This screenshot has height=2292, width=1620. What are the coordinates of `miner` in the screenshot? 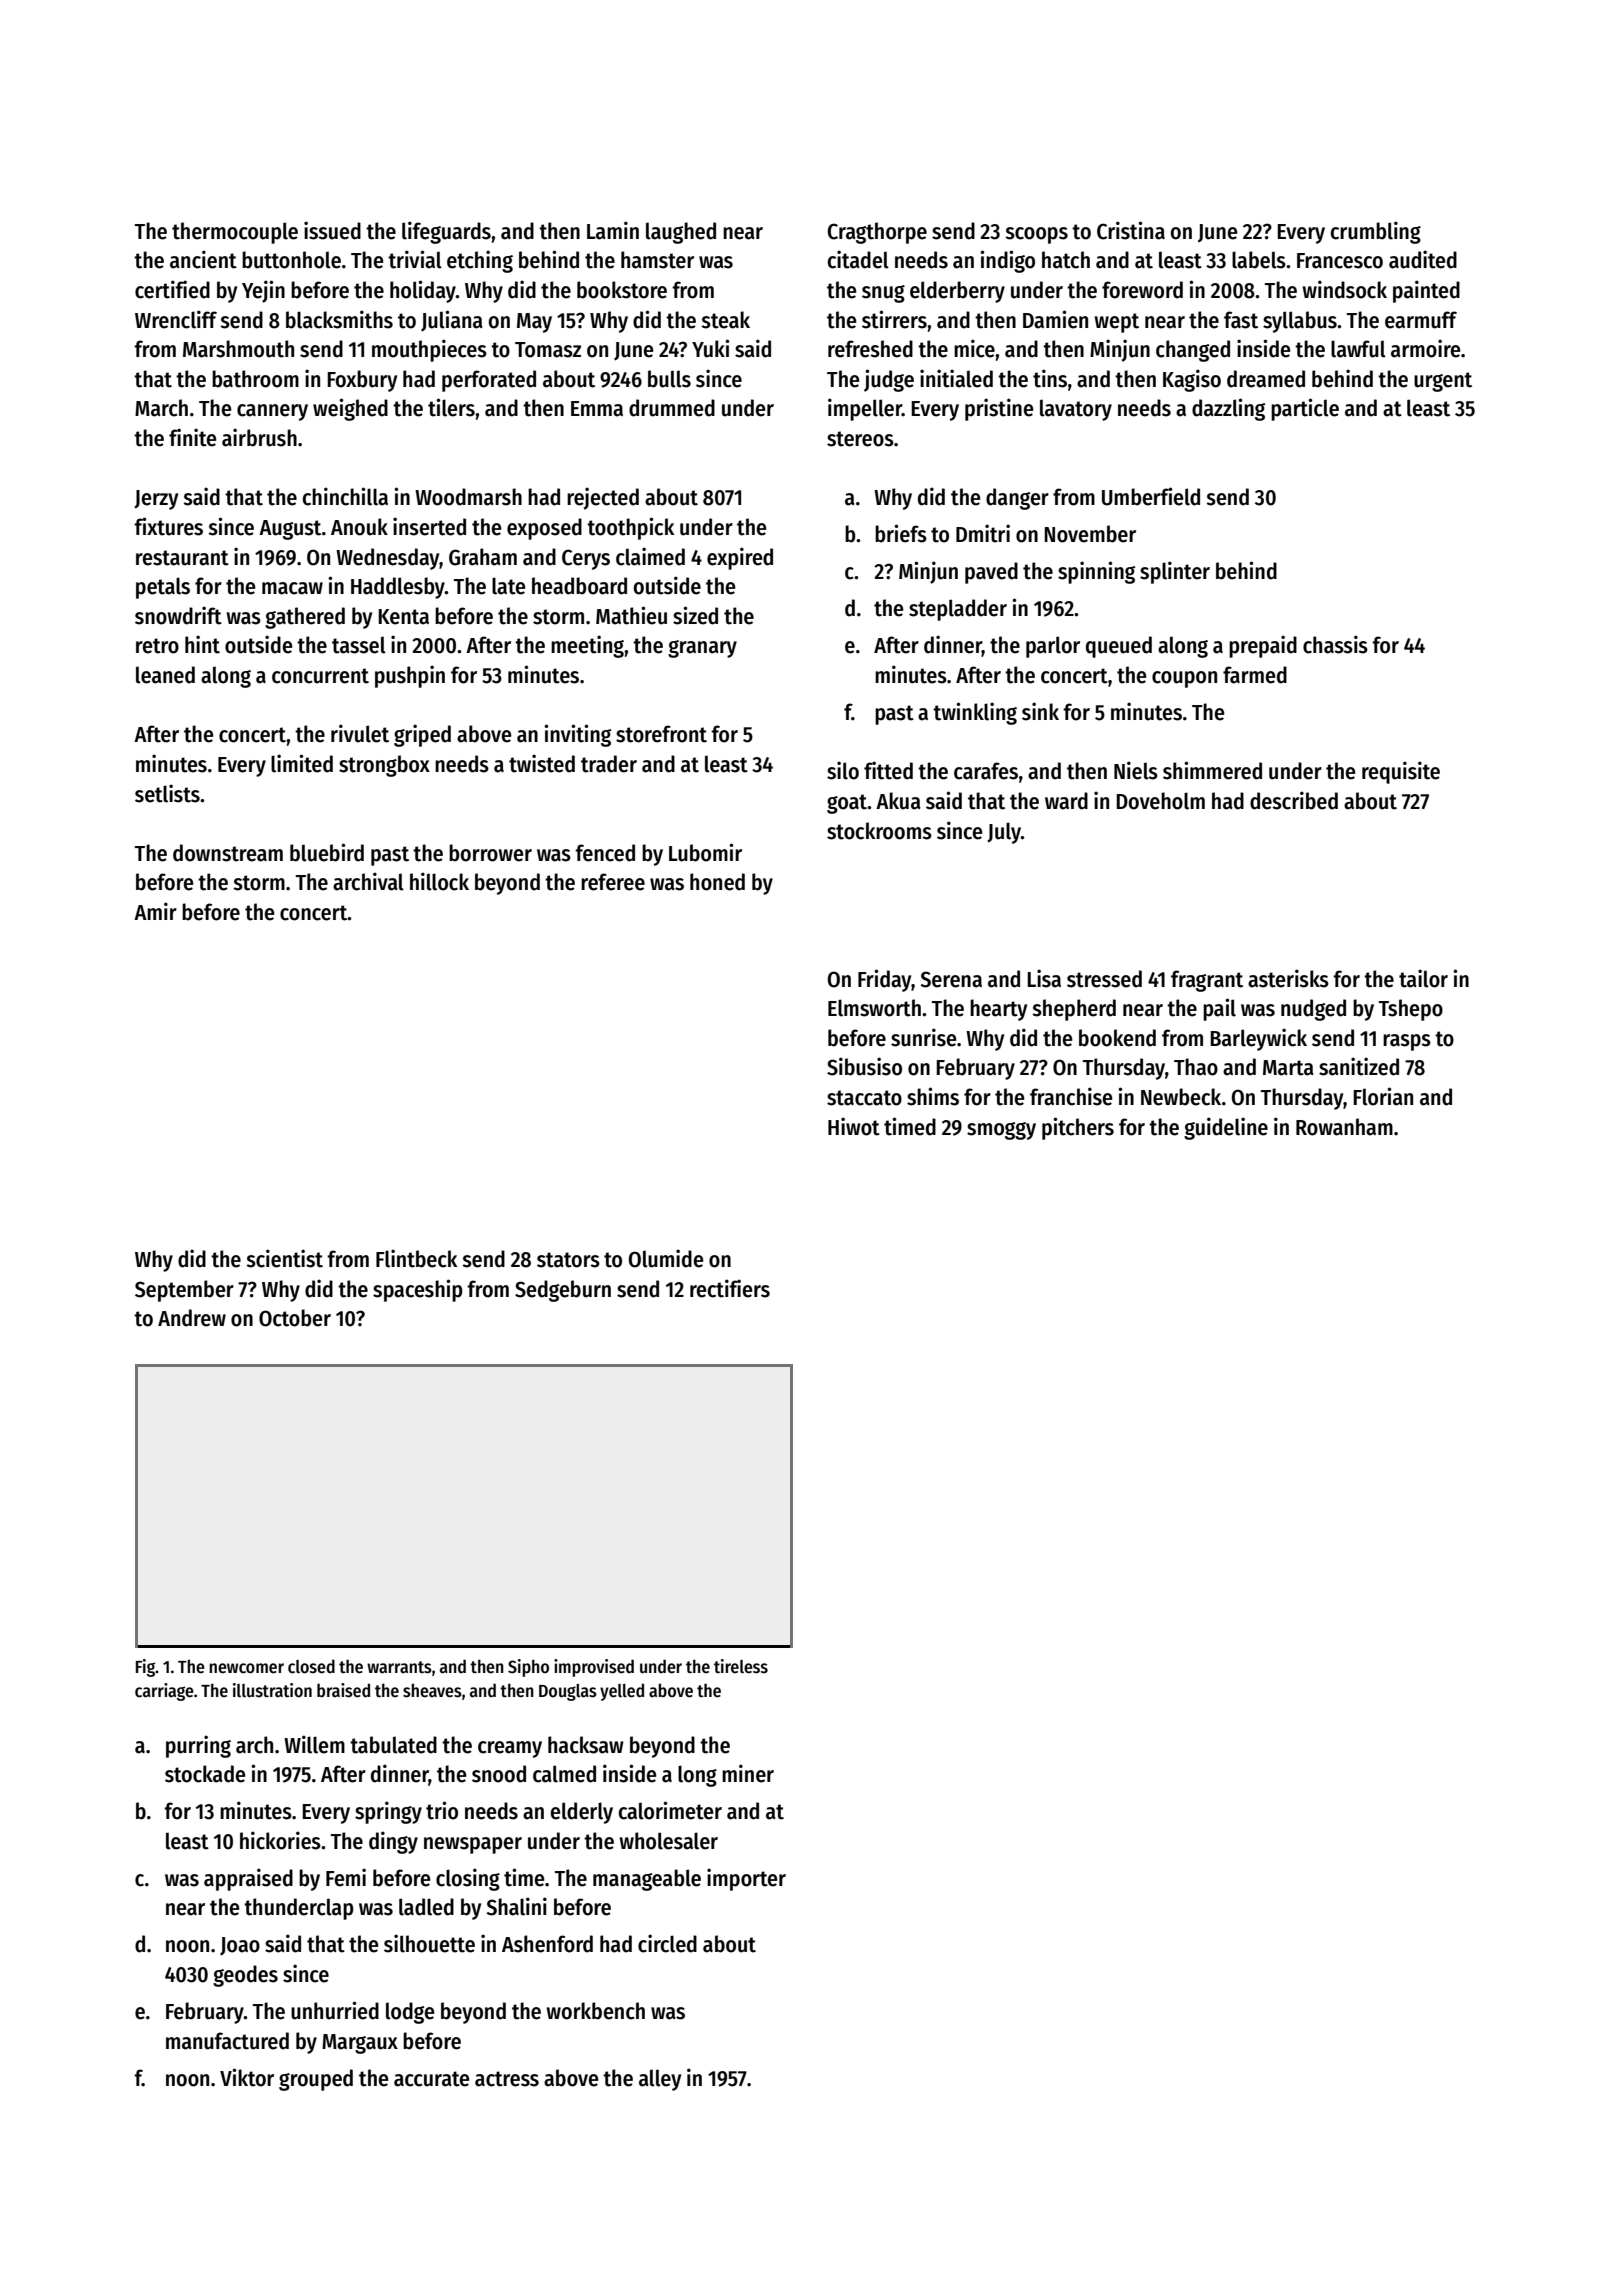 It's located at (748, 1773).
